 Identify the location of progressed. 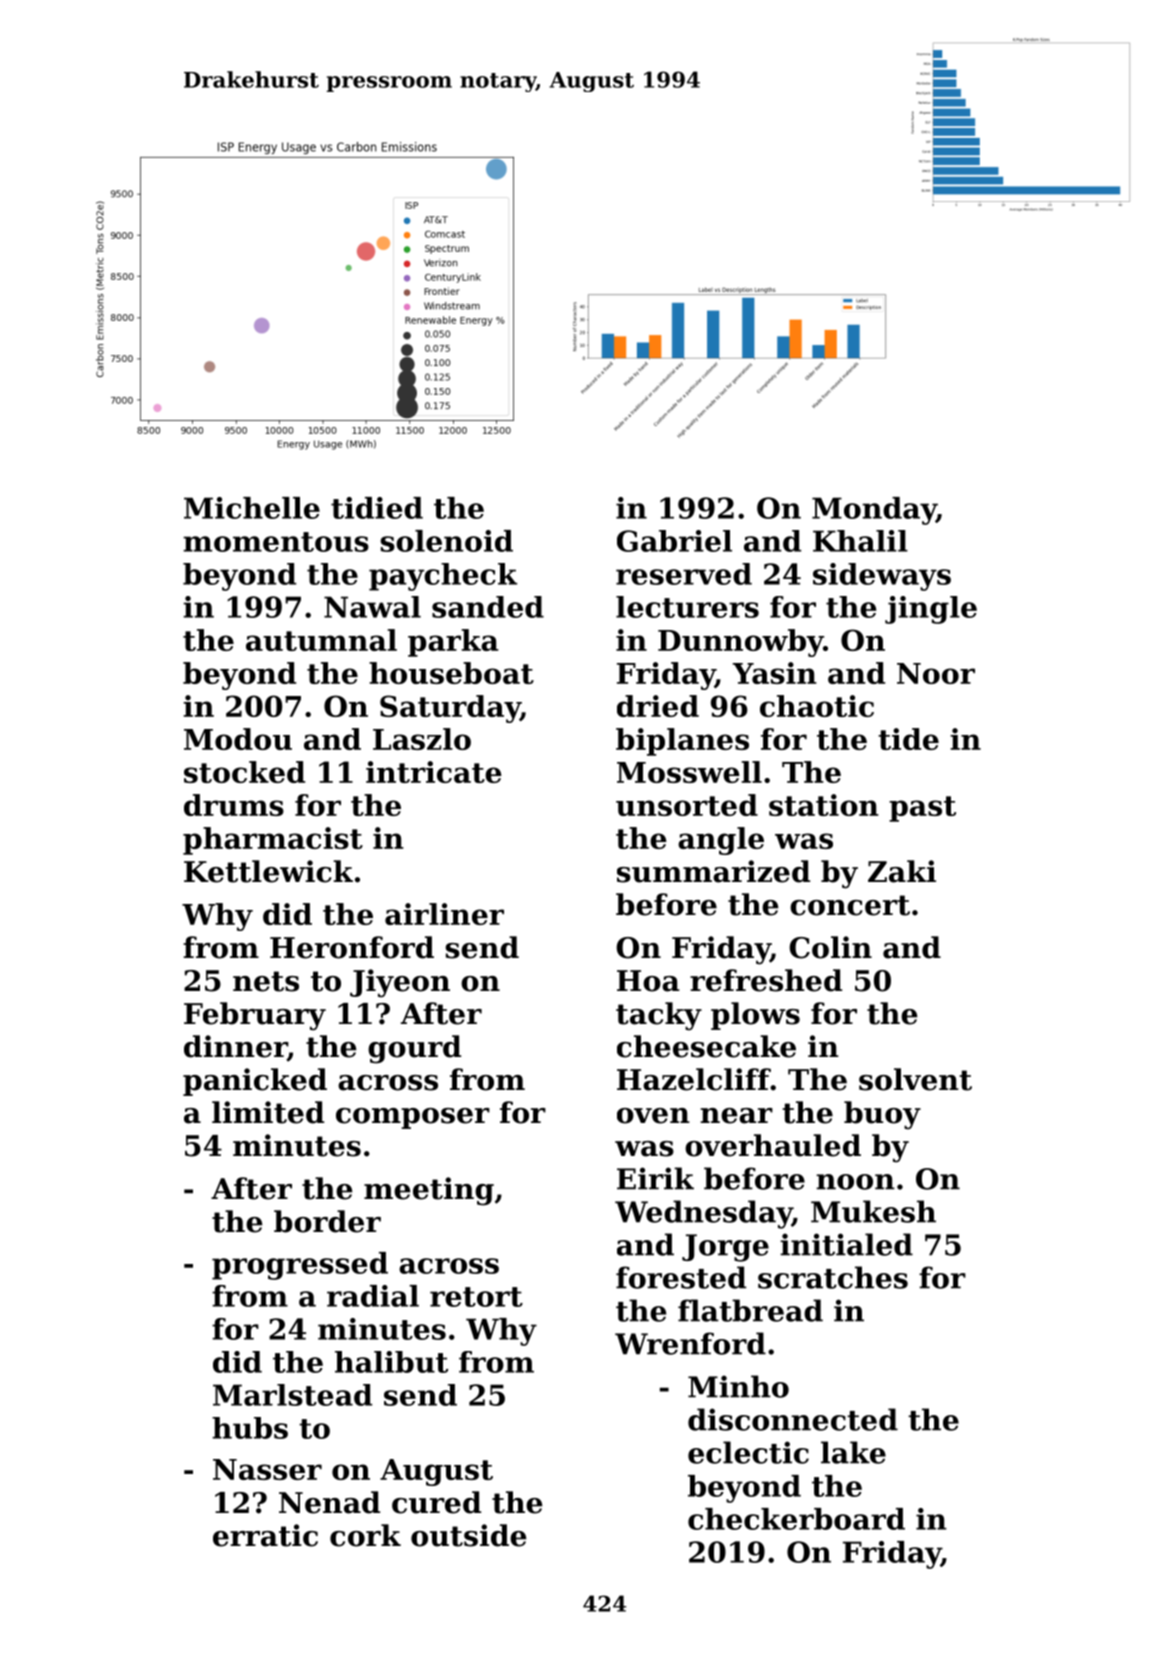
(300, 1266).
